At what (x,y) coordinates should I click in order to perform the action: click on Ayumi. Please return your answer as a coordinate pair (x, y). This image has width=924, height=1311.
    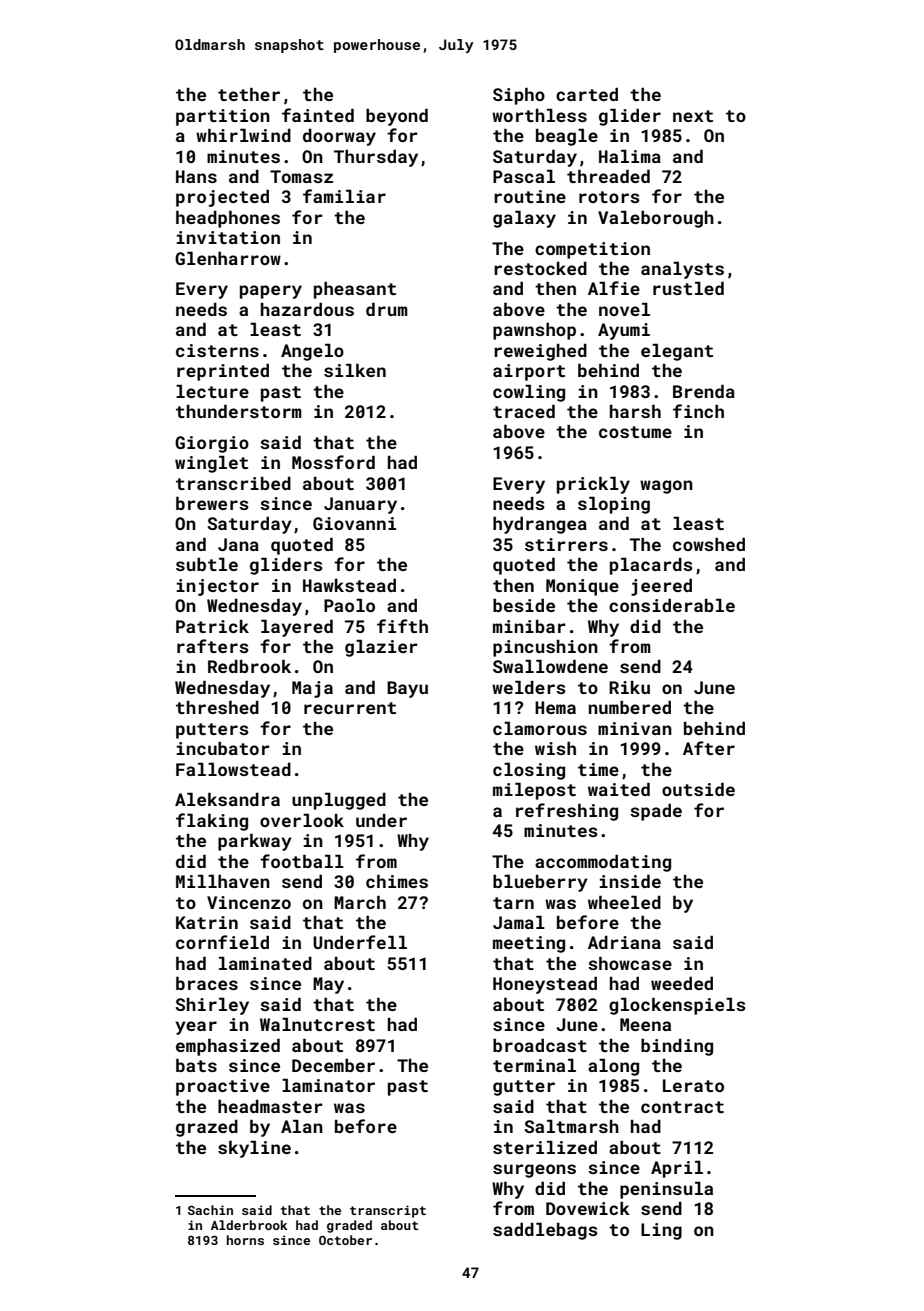
    Looking at the image, I should click on (624, 331).
